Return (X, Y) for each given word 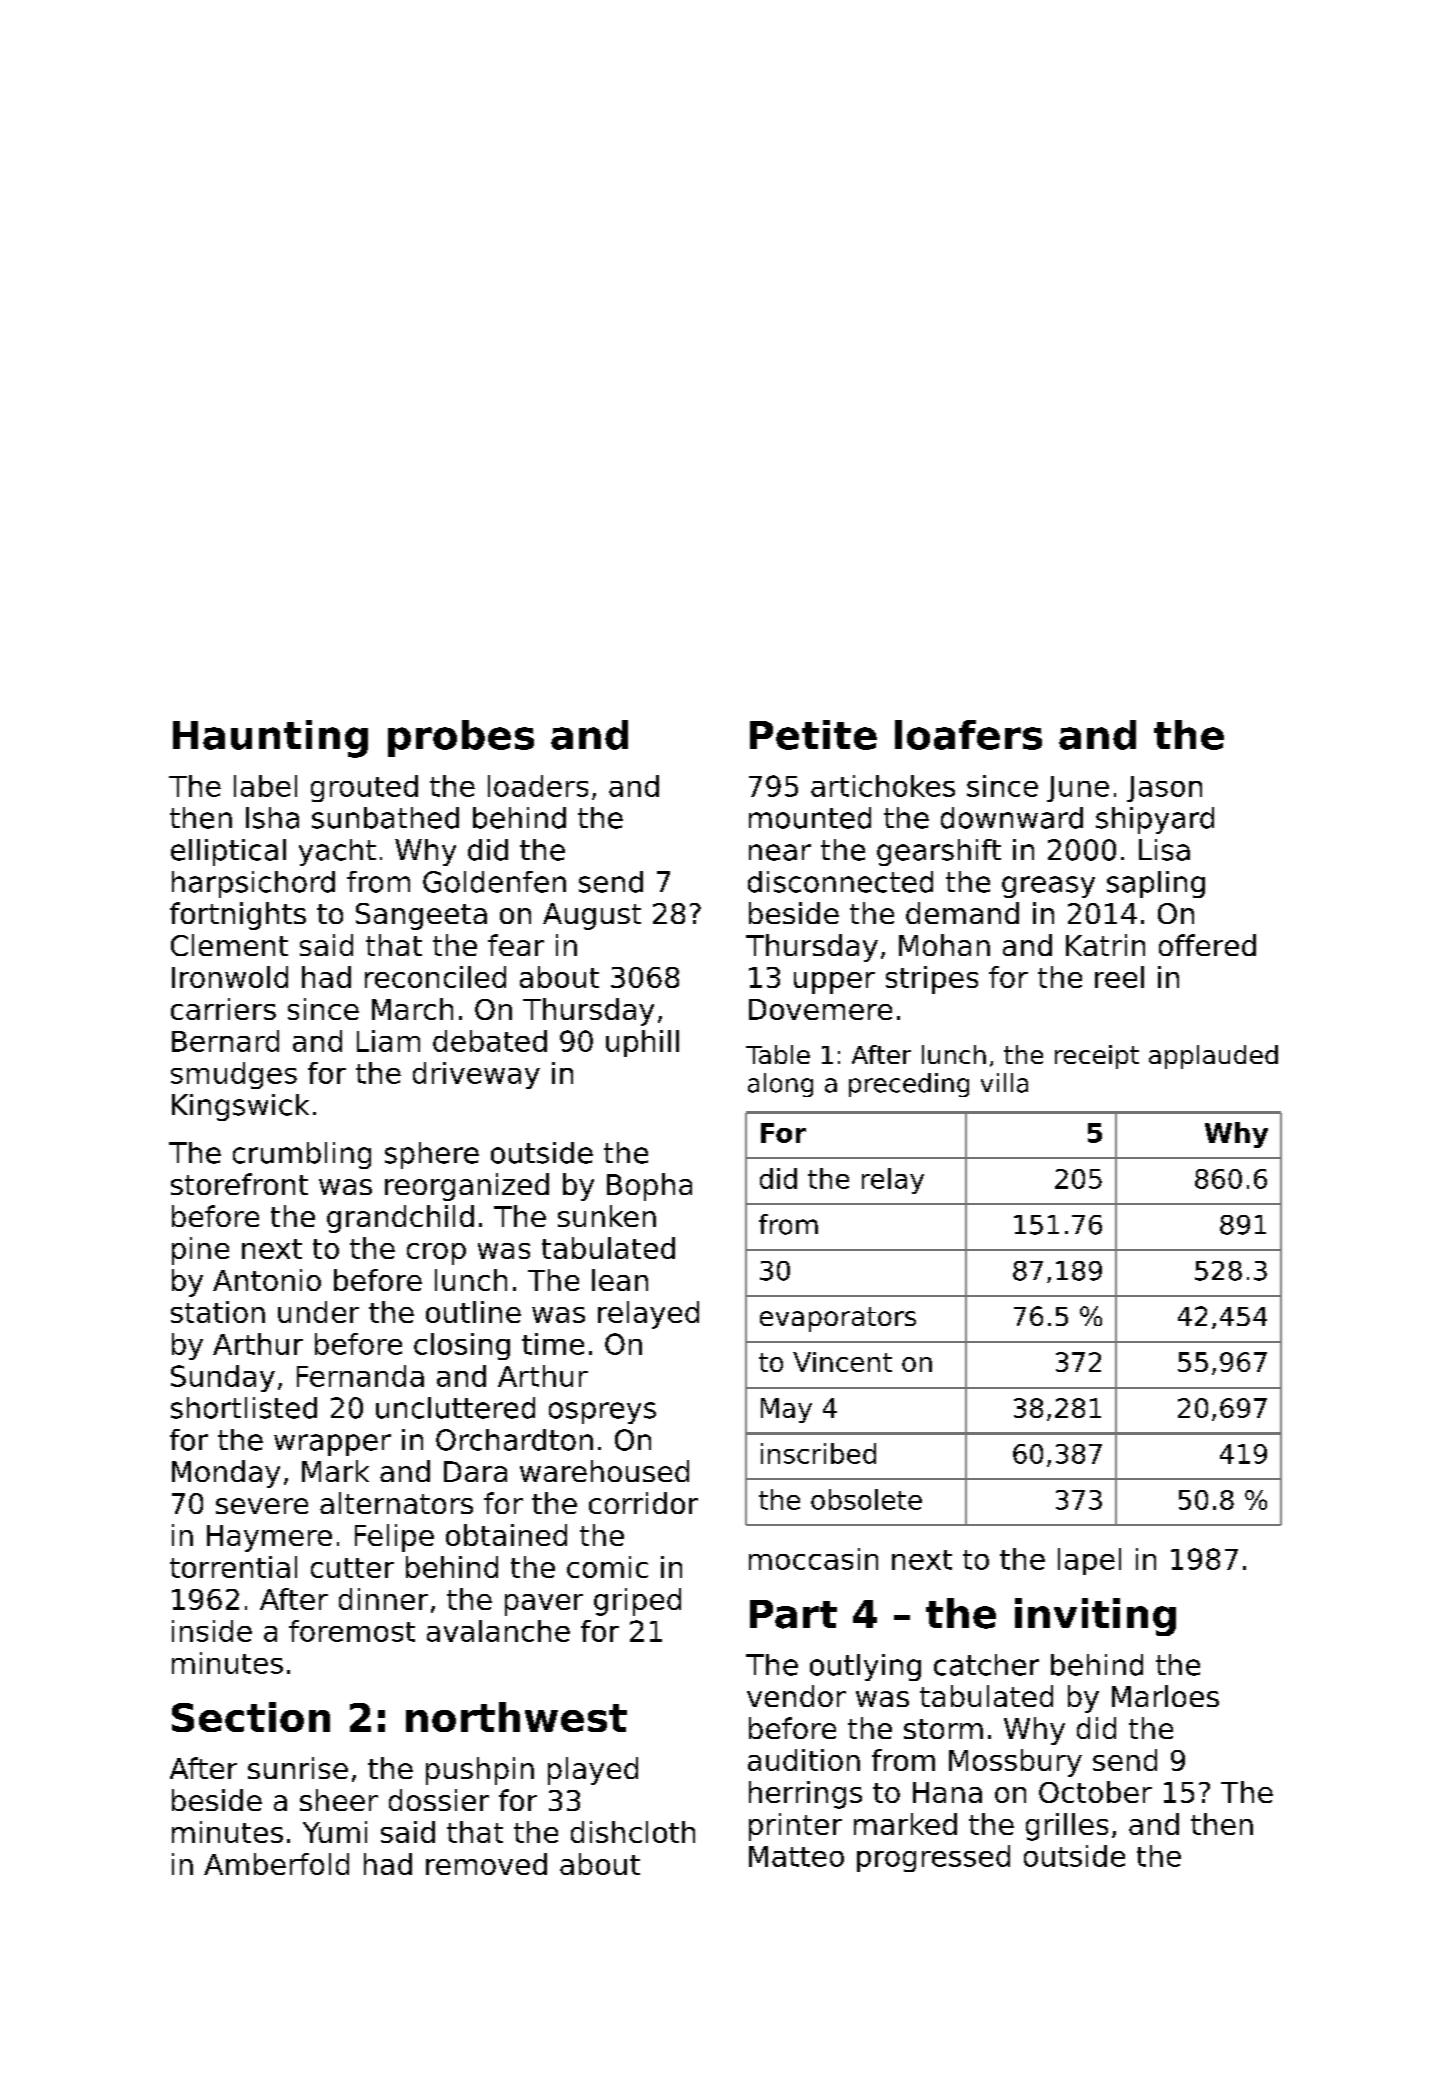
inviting (1095, 1617)
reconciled (435, 977)
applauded (1213, 1057)
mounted (810, 818)
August (592, 916)
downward (1012, 818)
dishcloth (633, 1832)
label (265, 786)
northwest (516, 1717)
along (780, 1085)
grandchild (400, 1219)
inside (212, 1631)
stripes (932, 980)
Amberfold (276, 1864)
